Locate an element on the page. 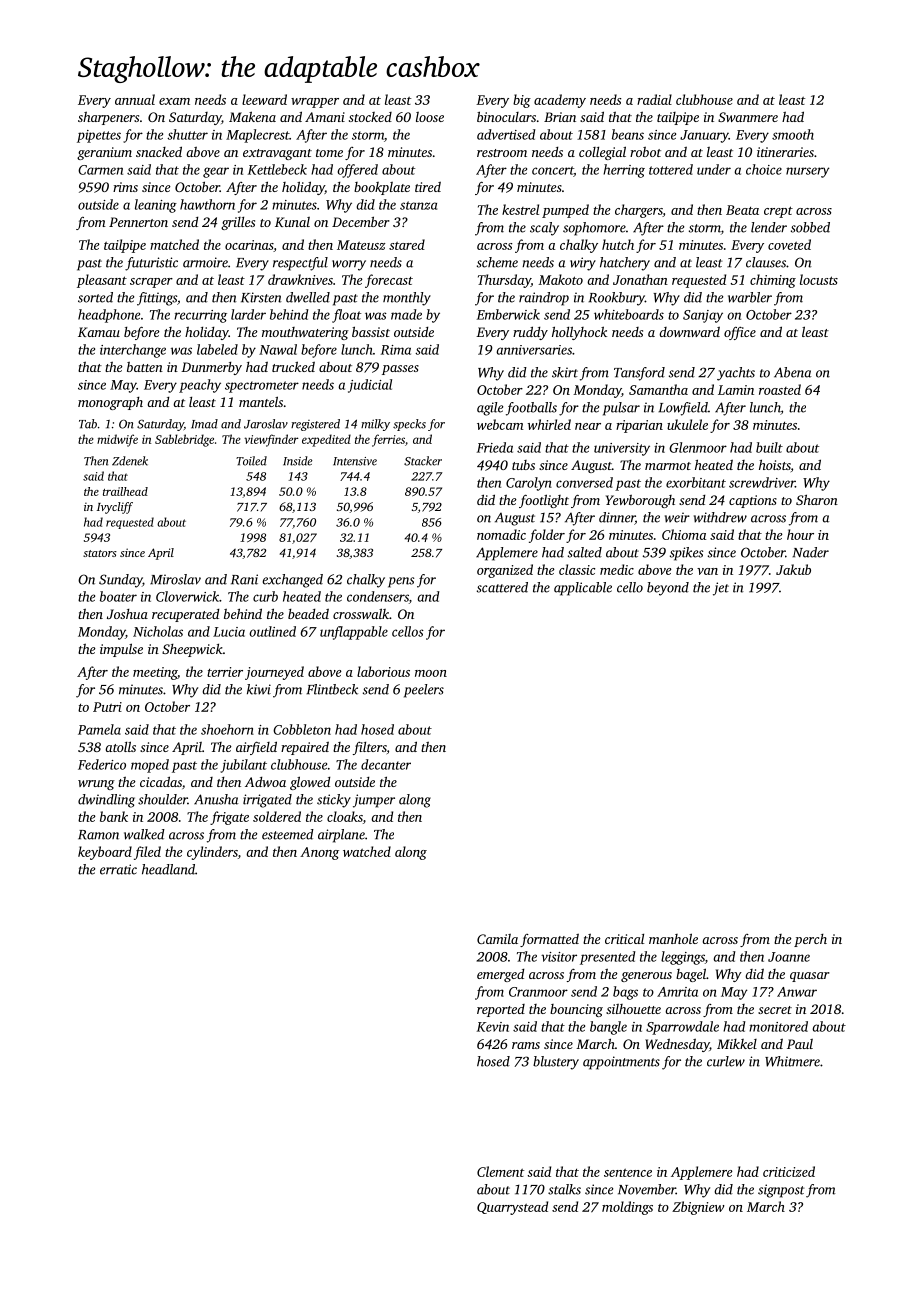 Image resolution: width=924 pixels, height=1308 pixels. beyond is located at coordinates (668, 589).
